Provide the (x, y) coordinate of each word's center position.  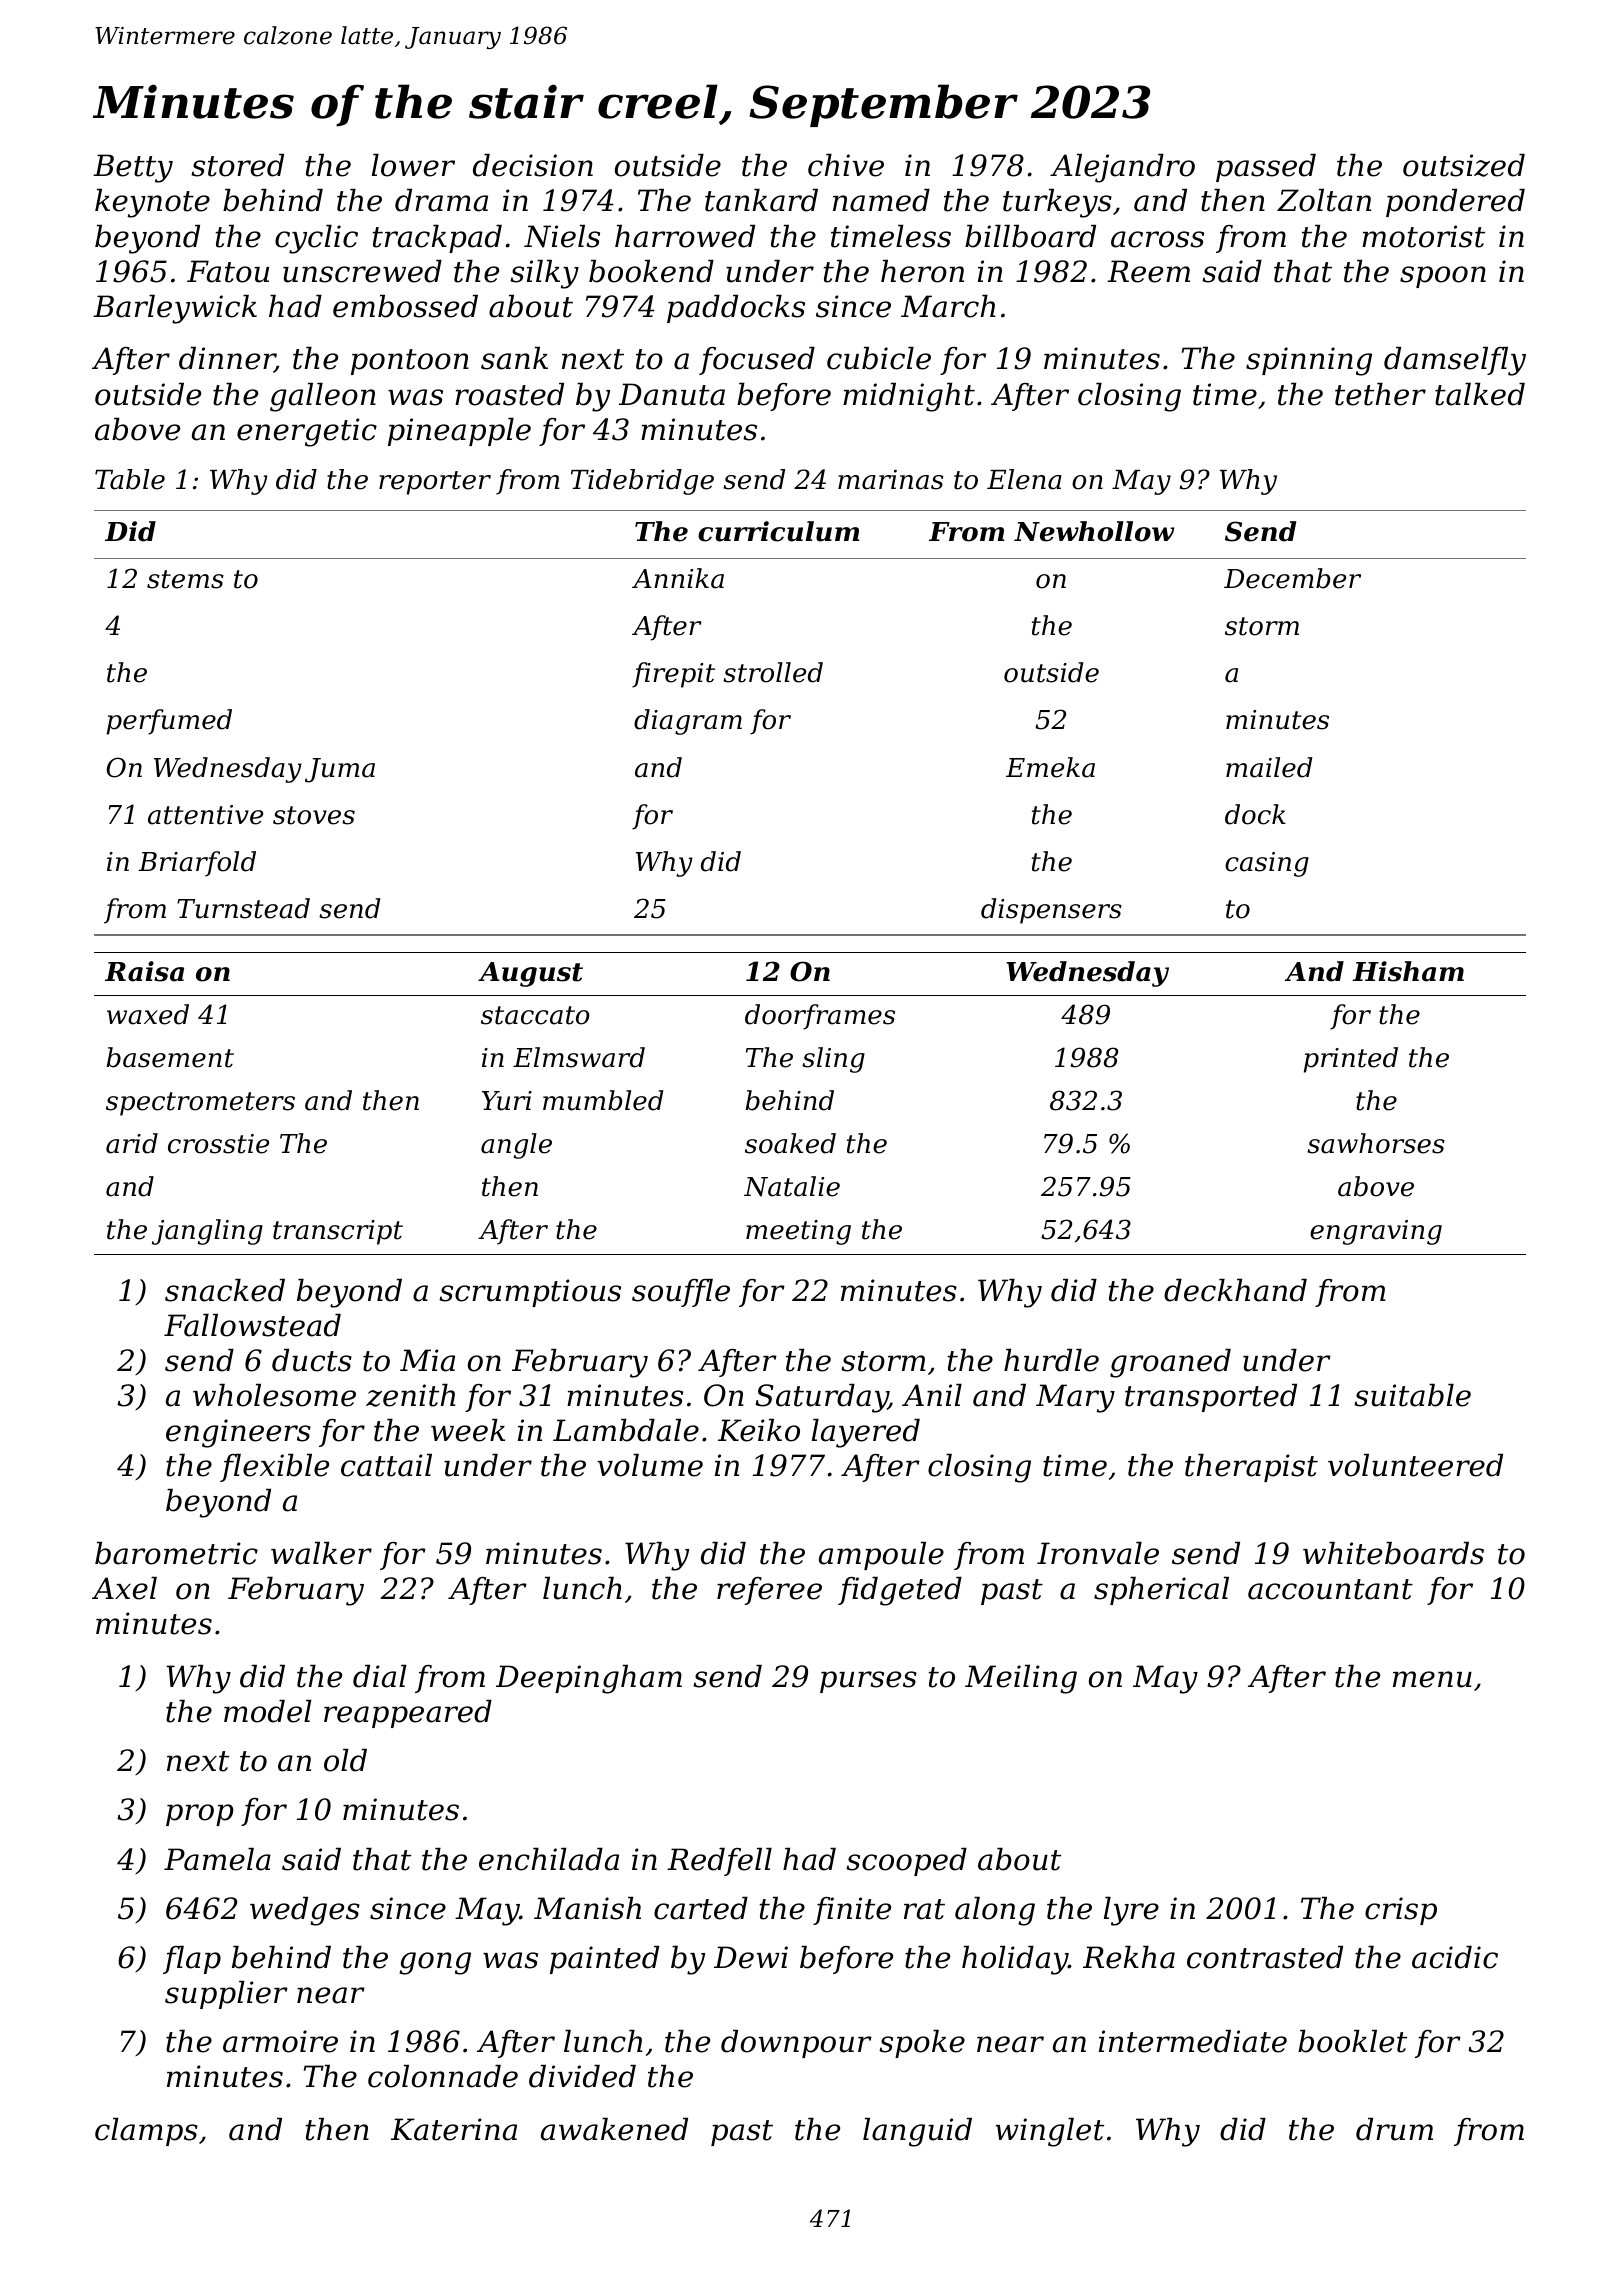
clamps (146, 2132)
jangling (207, 1232)
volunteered (1415, 1465)
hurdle (1051, 1360)
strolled (773, 672)
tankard (761, 200)
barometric (176, 1553)
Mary (1075, 1398)
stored (237, 165)
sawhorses (1376, 1143)
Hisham (1408, 971)
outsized (1464, 165)
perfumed (169, 722)
